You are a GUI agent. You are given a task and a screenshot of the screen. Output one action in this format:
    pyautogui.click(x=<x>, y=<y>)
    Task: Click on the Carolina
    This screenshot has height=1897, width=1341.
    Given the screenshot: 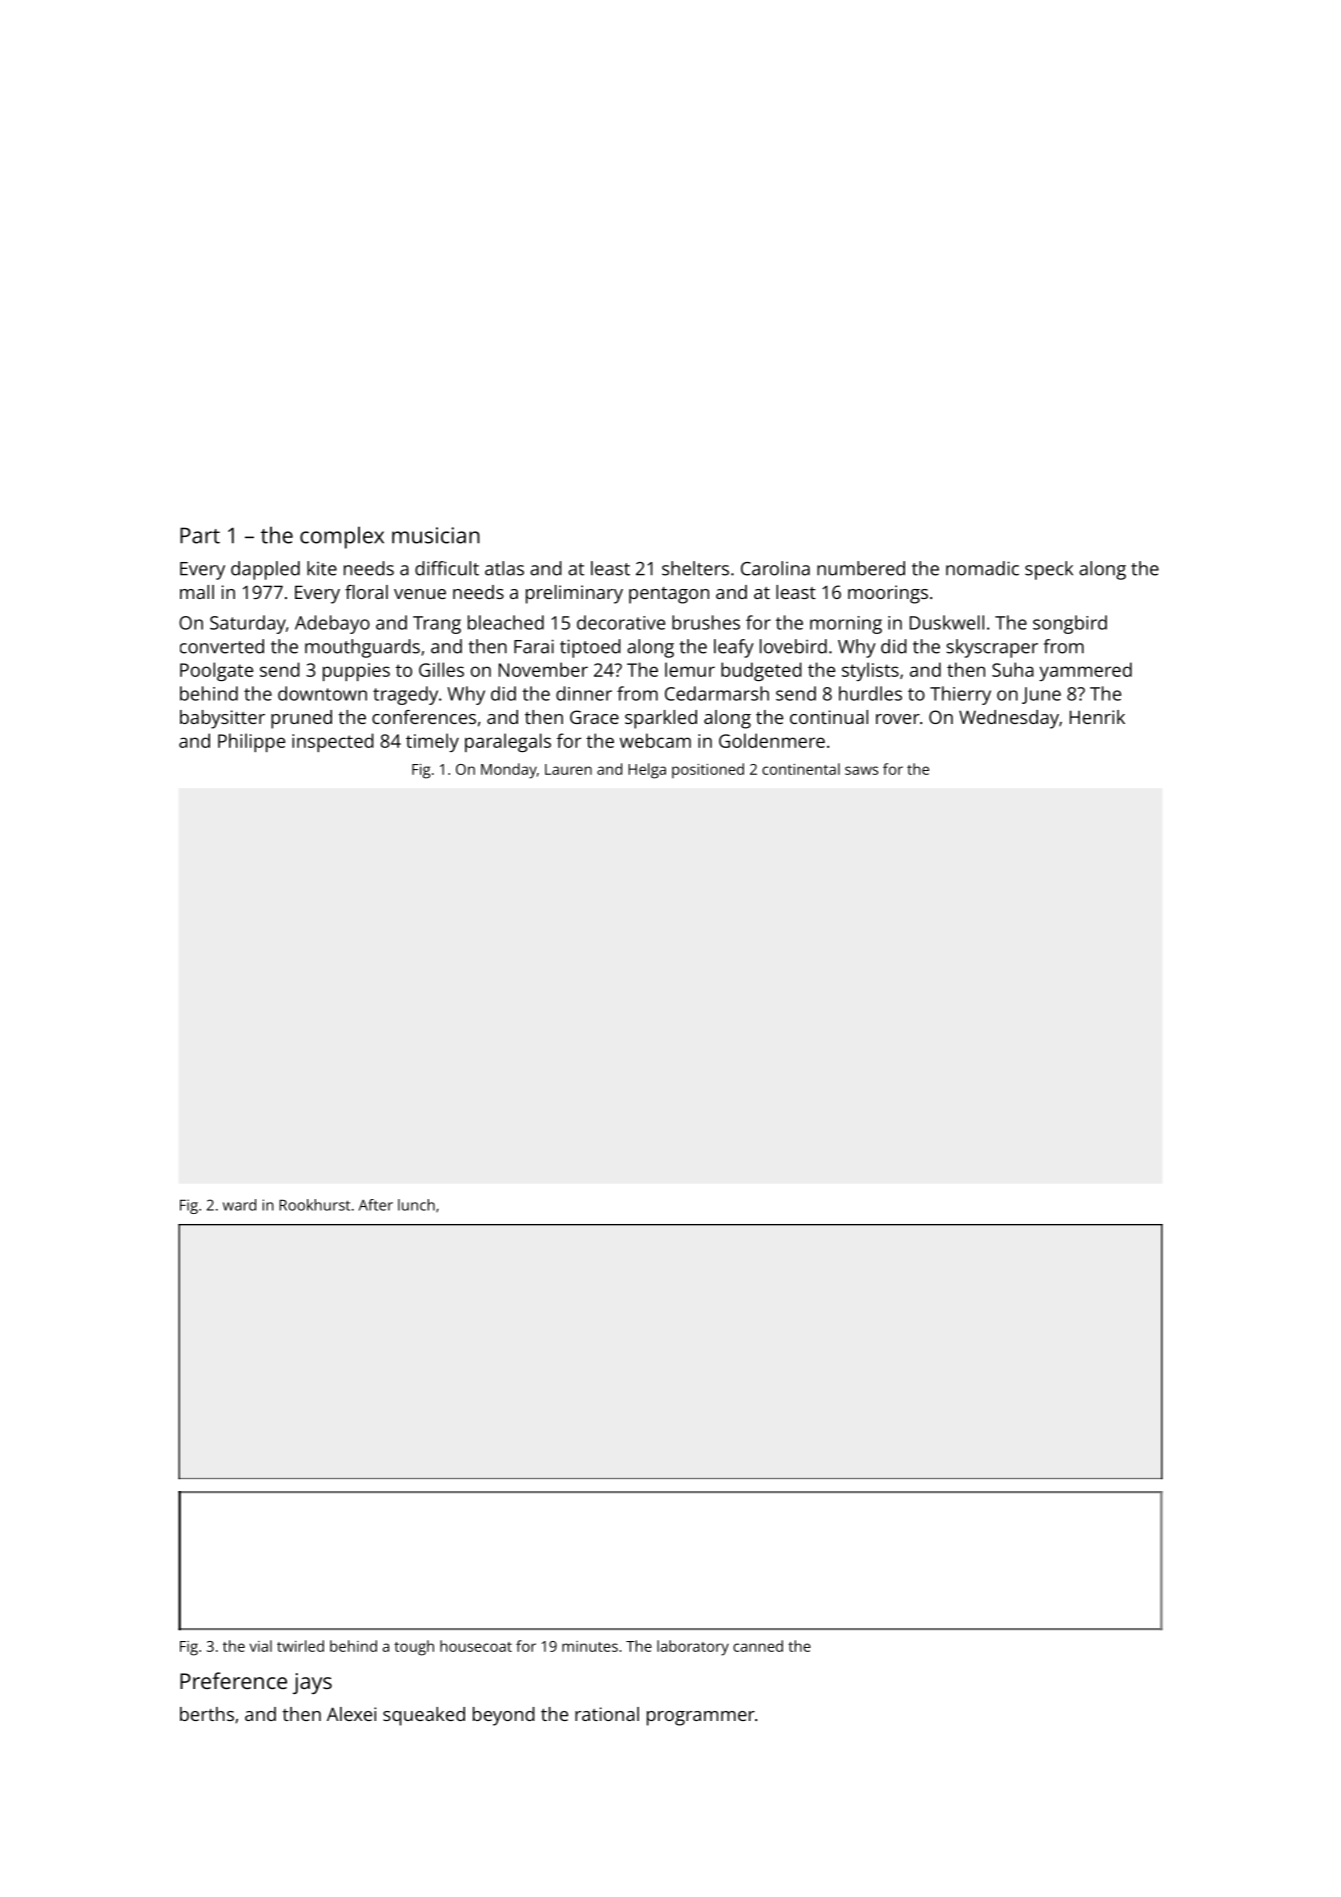 What is the action you would take?
    pyautogui.click(x=775, y=568)
